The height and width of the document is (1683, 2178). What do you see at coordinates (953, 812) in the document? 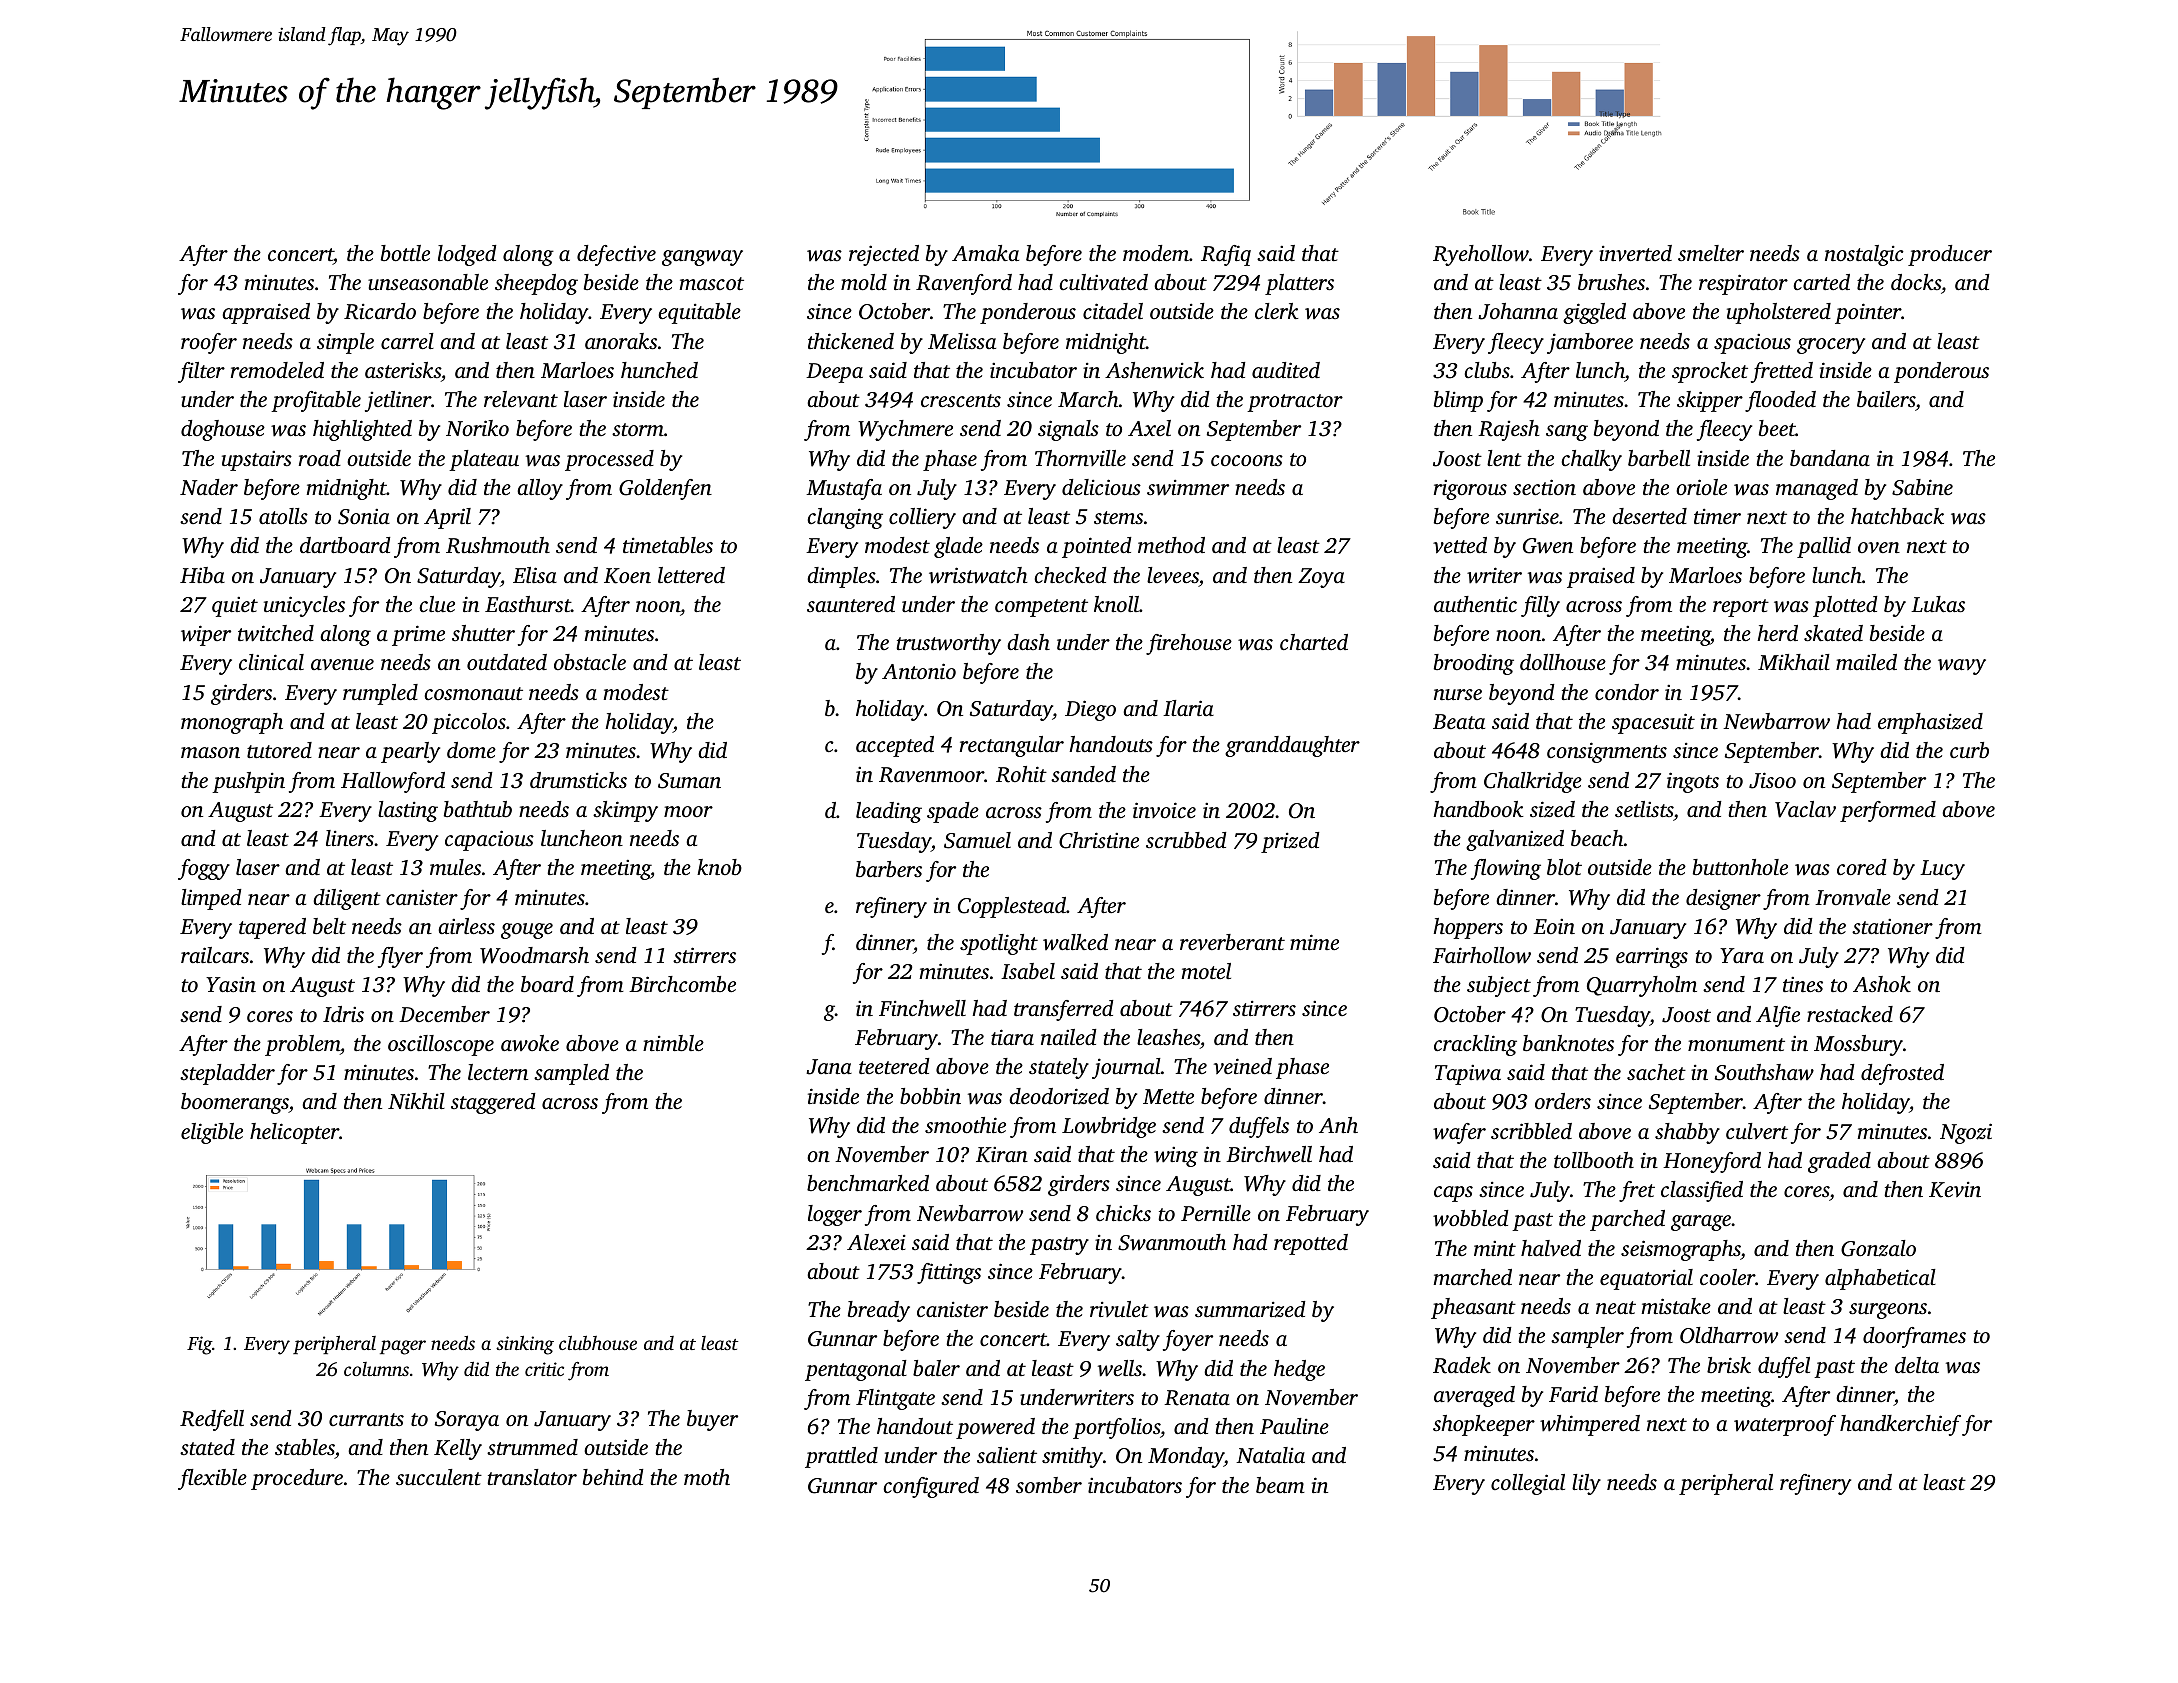
I see `spade` at bounding box center [953, 812].
